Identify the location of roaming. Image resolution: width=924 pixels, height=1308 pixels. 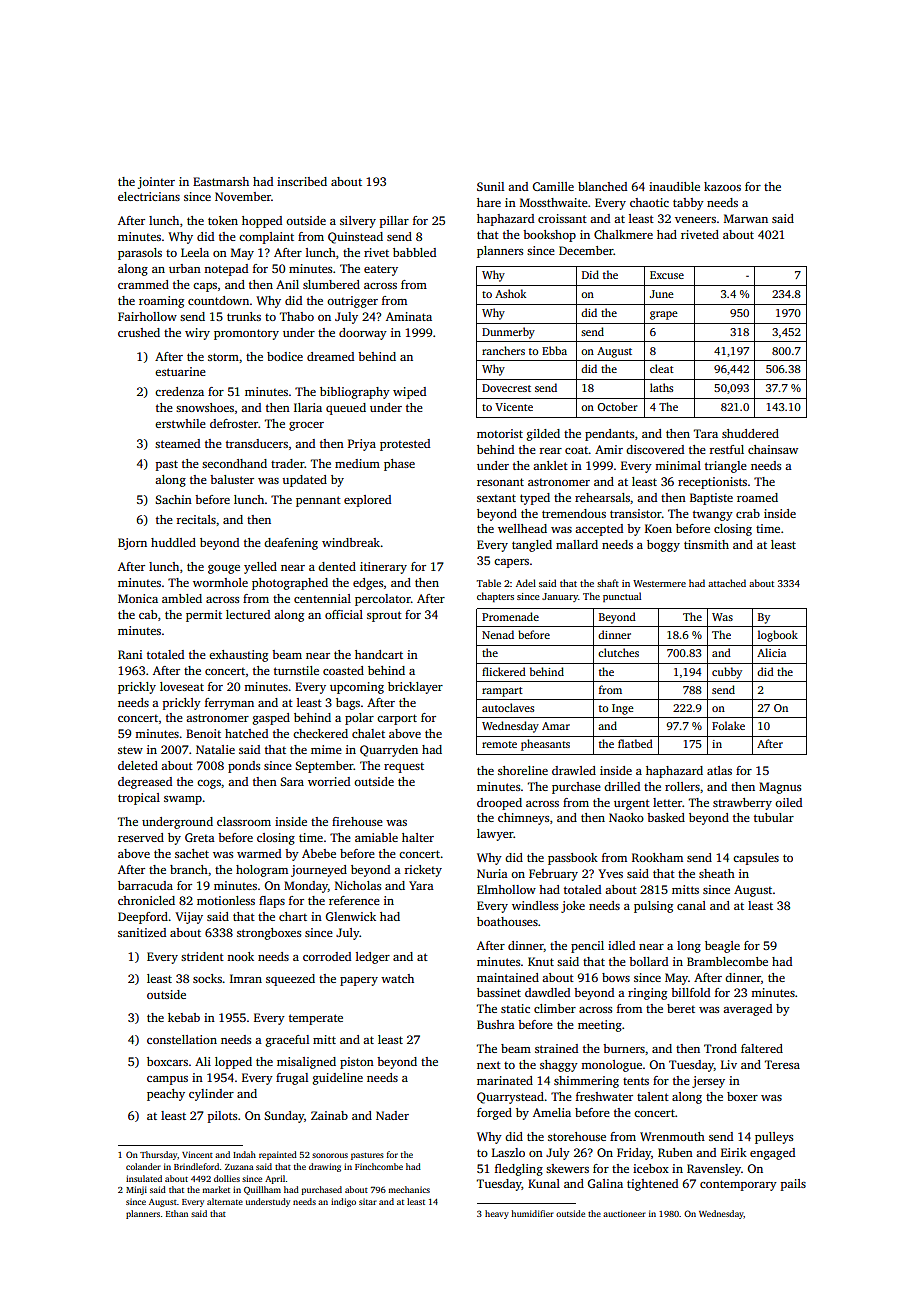
(161, 302).
